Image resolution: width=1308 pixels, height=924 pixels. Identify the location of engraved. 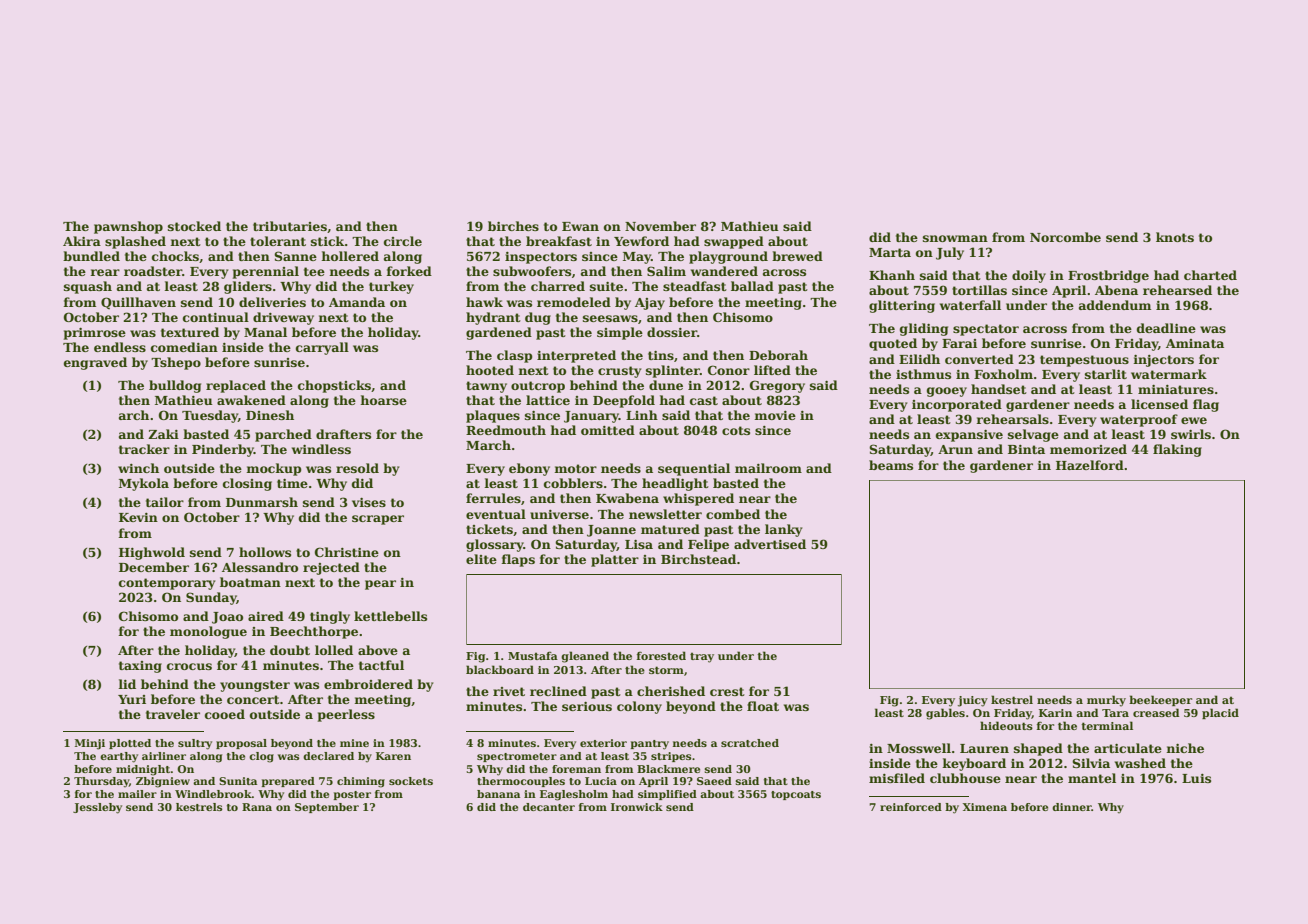
(95, 363).
